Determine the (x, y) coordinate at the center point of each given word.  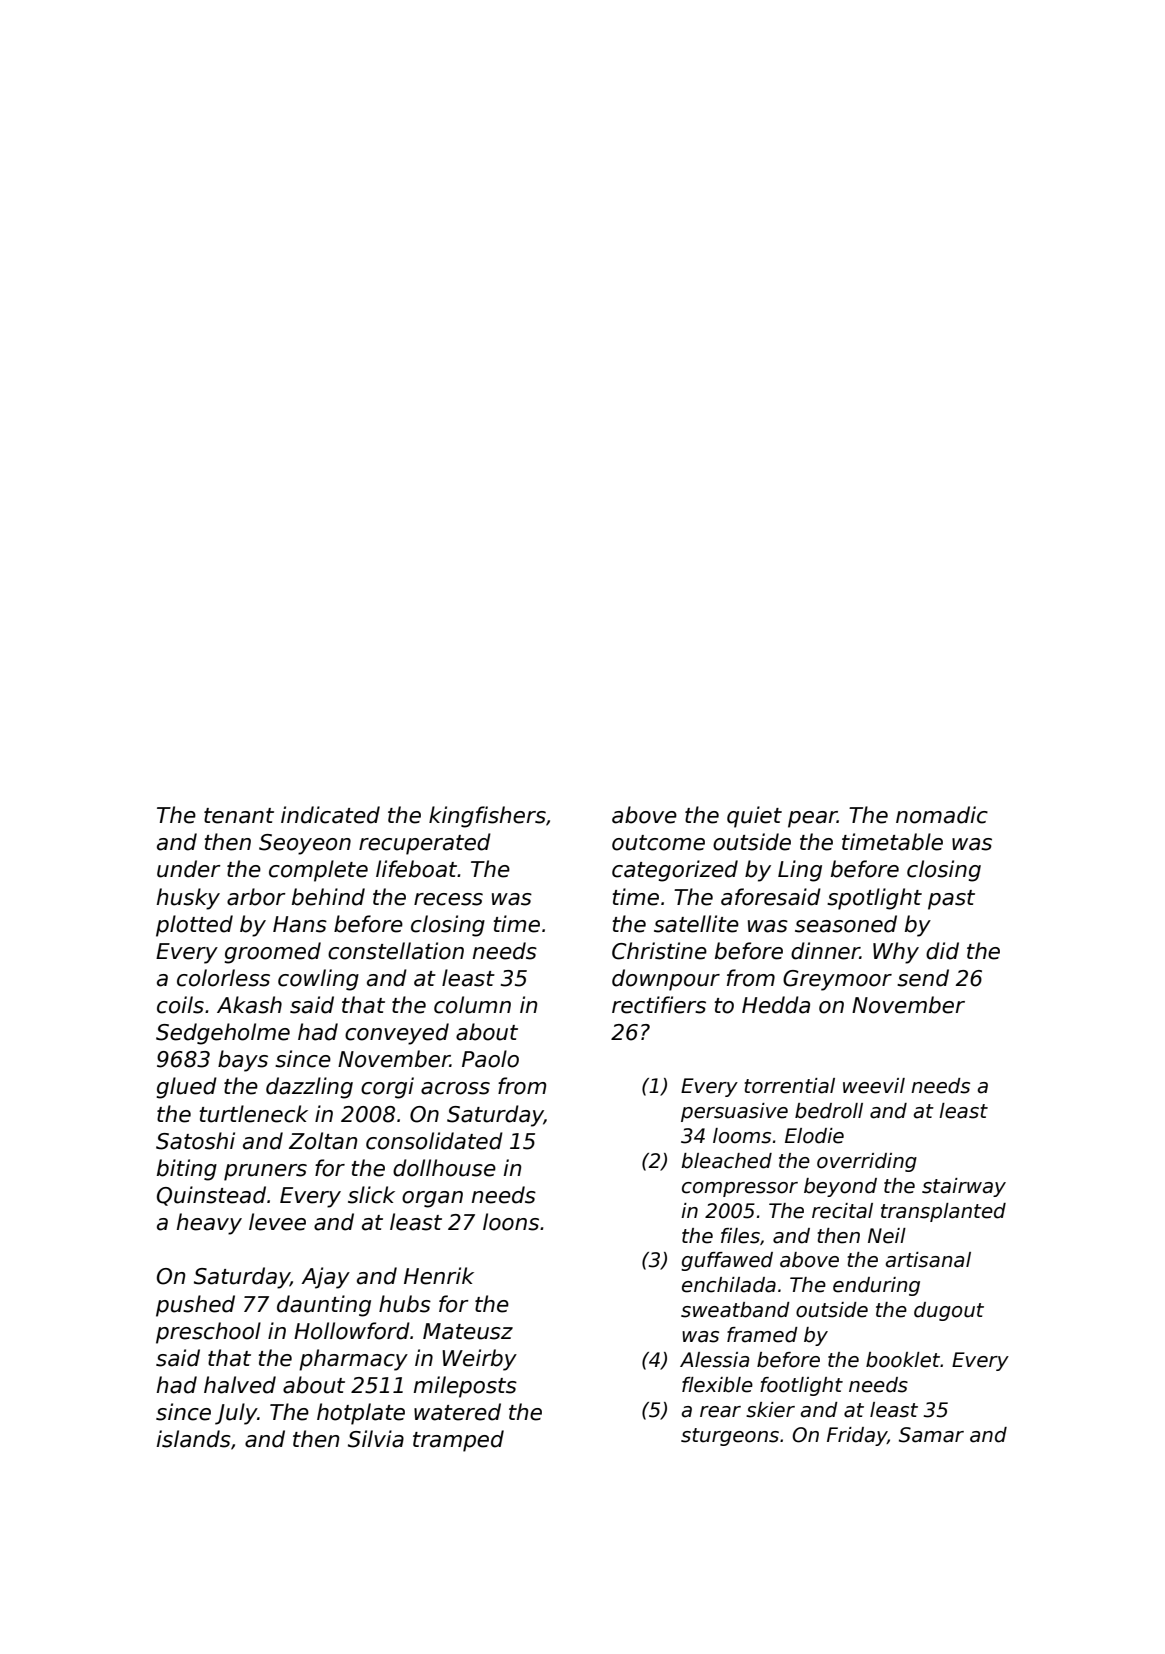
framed (762, 1335)
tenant (239, 816)
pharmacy (353, 1360)
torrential (789, 1086)
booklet (903, 1360)
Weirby (479, 1360)
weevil (874, 1086)
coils (180, 1005)
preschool (208, 1333)
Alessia (714, 1360)
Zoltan (323, 1141)
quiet (754, 817)
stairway (964, 1187)
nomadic (942, 815)
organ (432, 1199)
